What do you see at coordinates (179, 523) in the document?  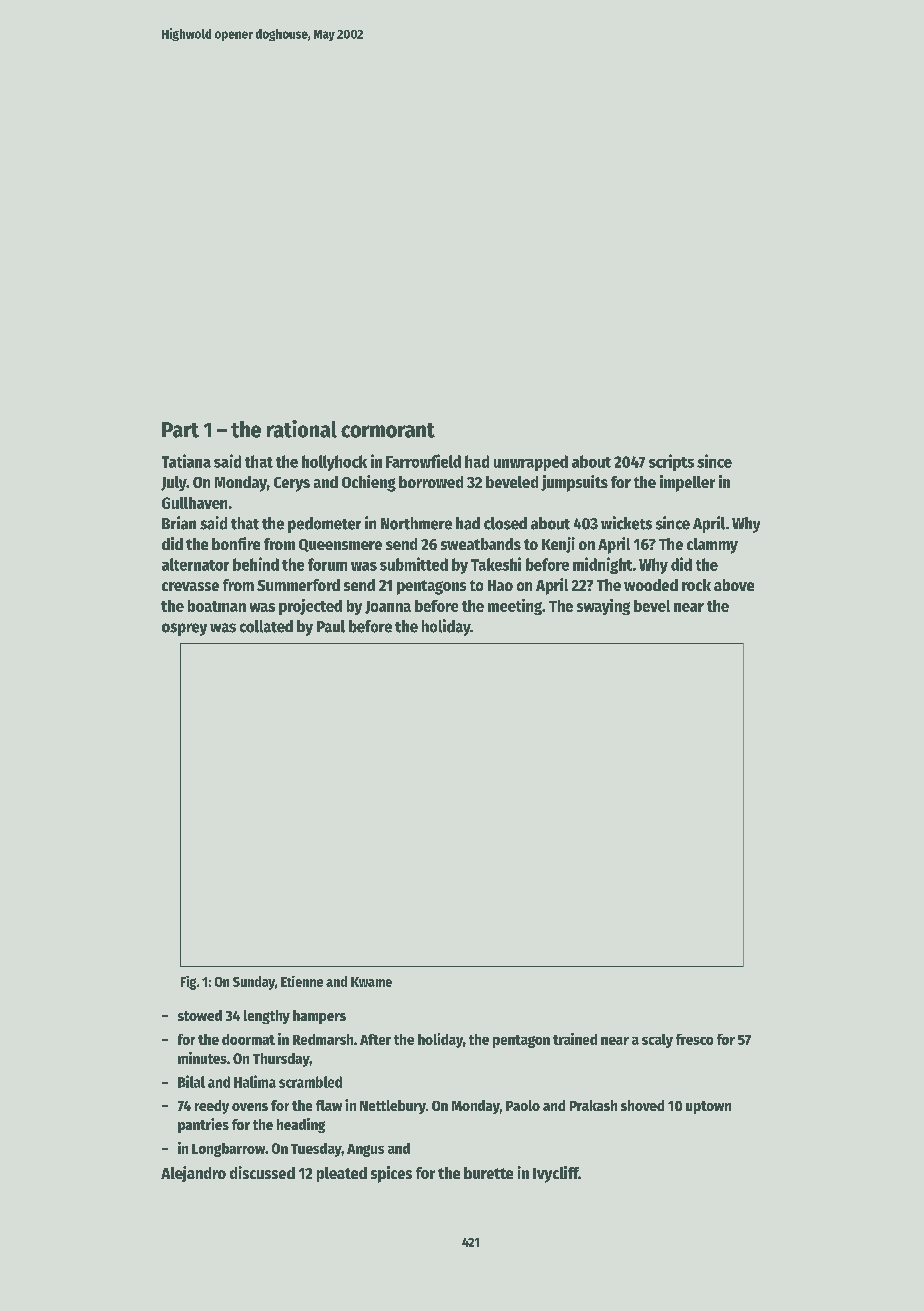 I see `Brian` at bounding box center [179, 523].
